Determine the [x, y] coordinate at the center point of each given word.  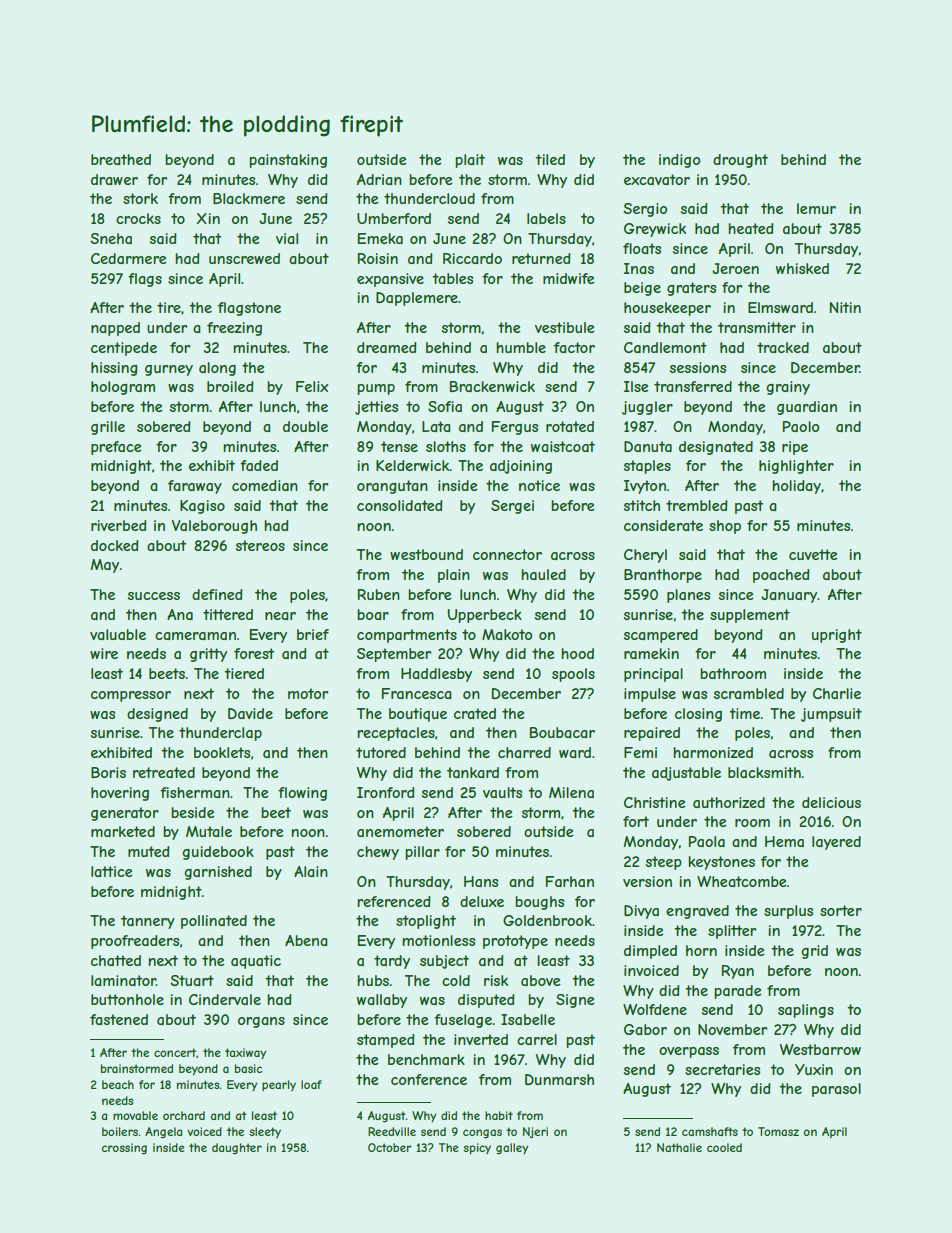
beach [118, 1084]
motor [308, 693]
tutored [381, 752]
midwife [569, 278]
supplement [750, 616]
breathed [121, 159]
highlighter [796, 467]
